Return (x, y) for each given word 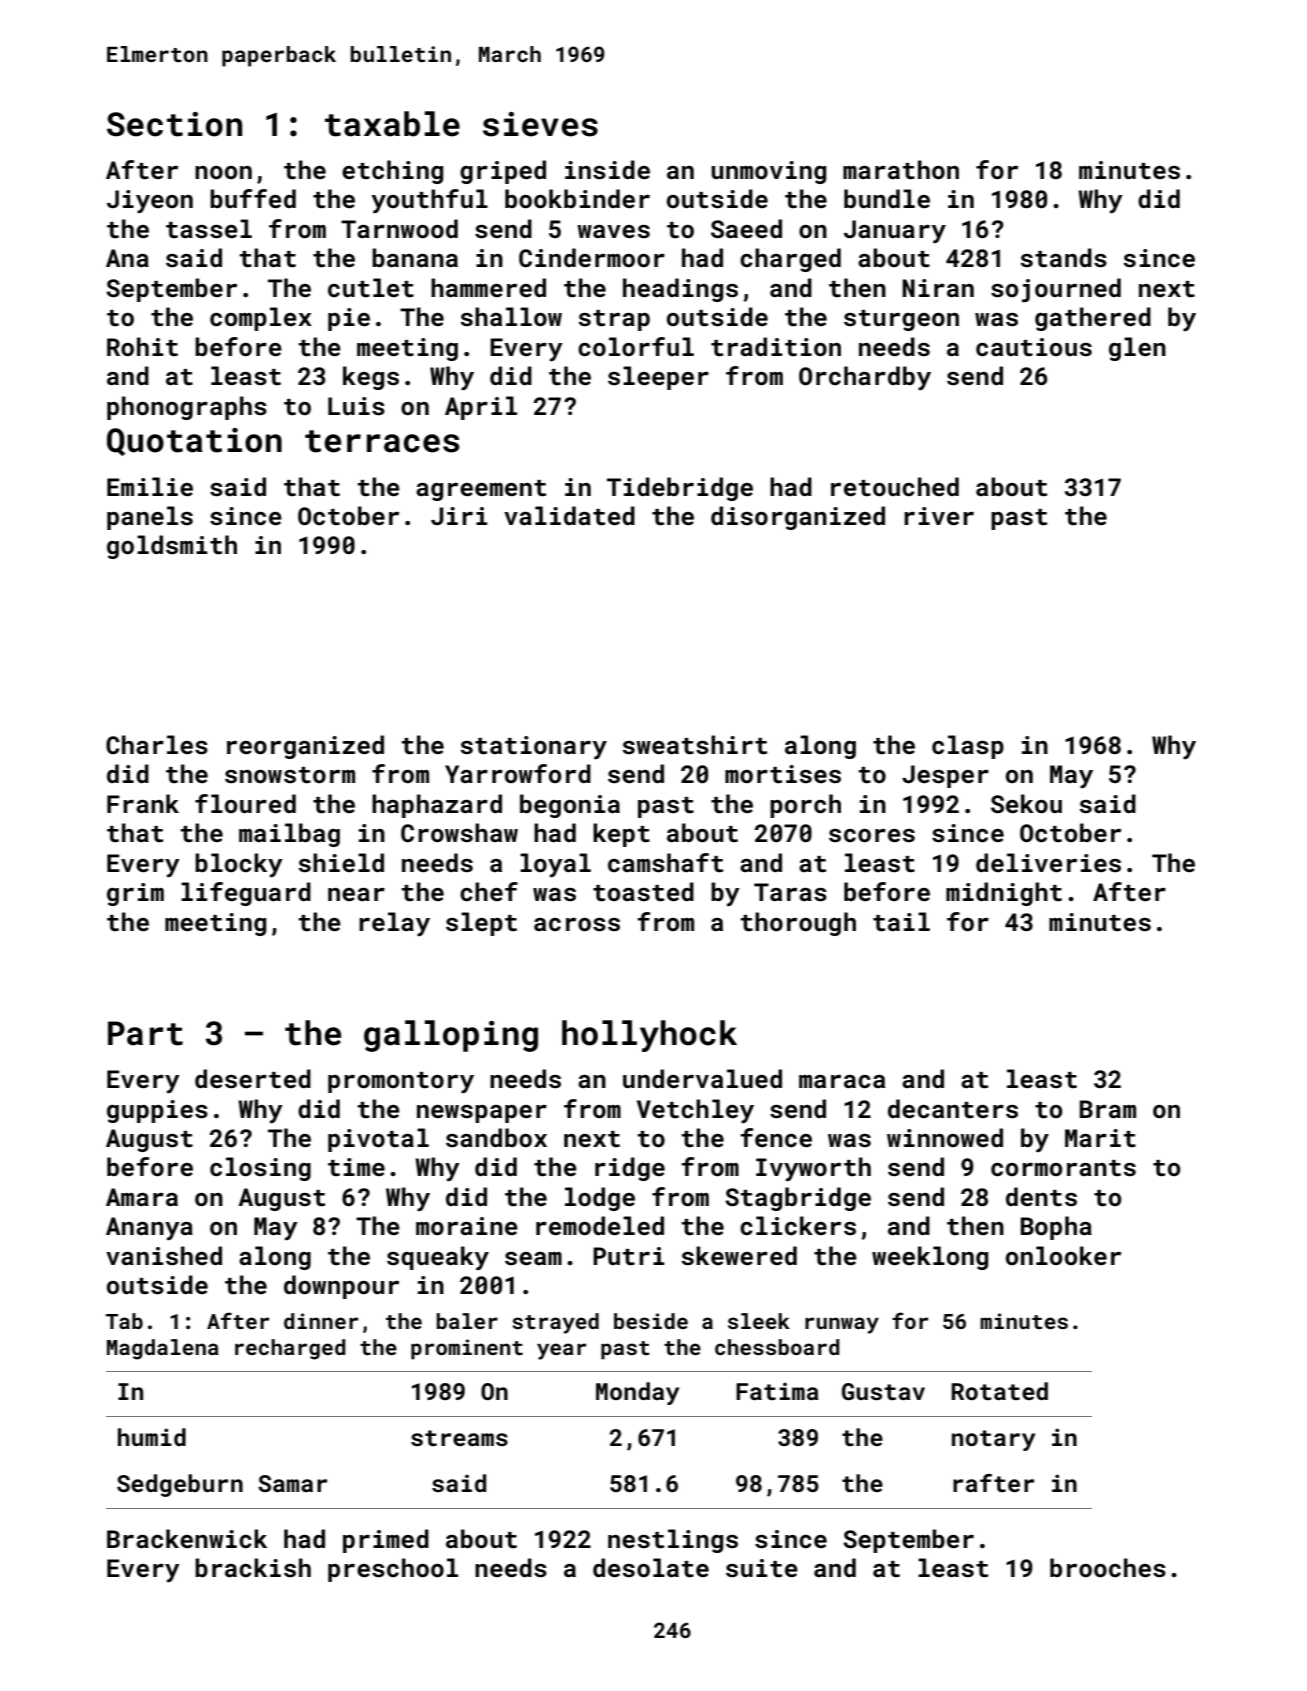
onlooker (1063, 1255)
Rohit (142, 346)
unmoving (768, 172)
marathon (901, 170)
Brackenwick (187, 1539)
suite (762, 1568)
